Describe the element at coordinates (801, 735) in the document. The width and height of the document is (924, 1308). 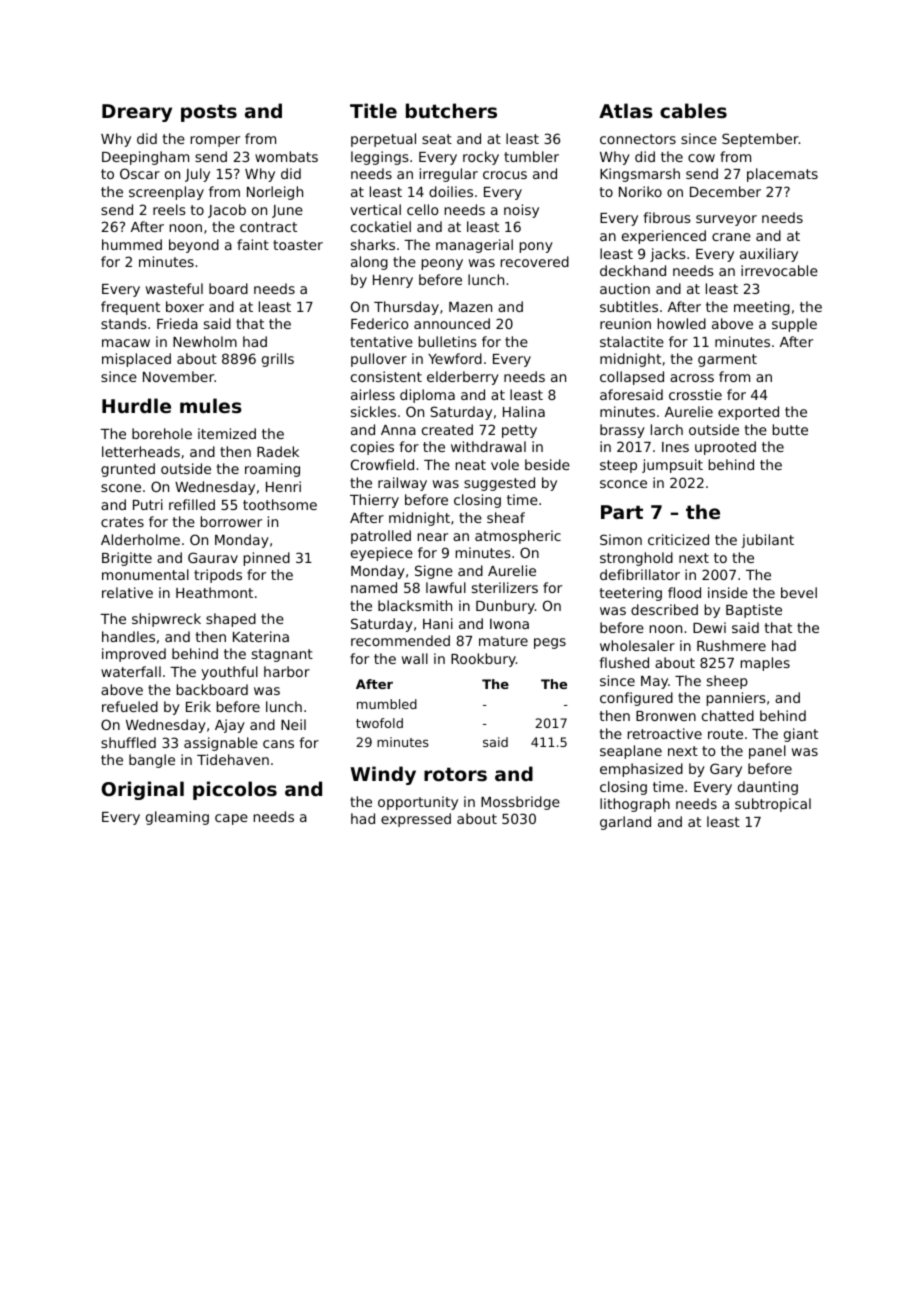
I see `giant` at that location.
